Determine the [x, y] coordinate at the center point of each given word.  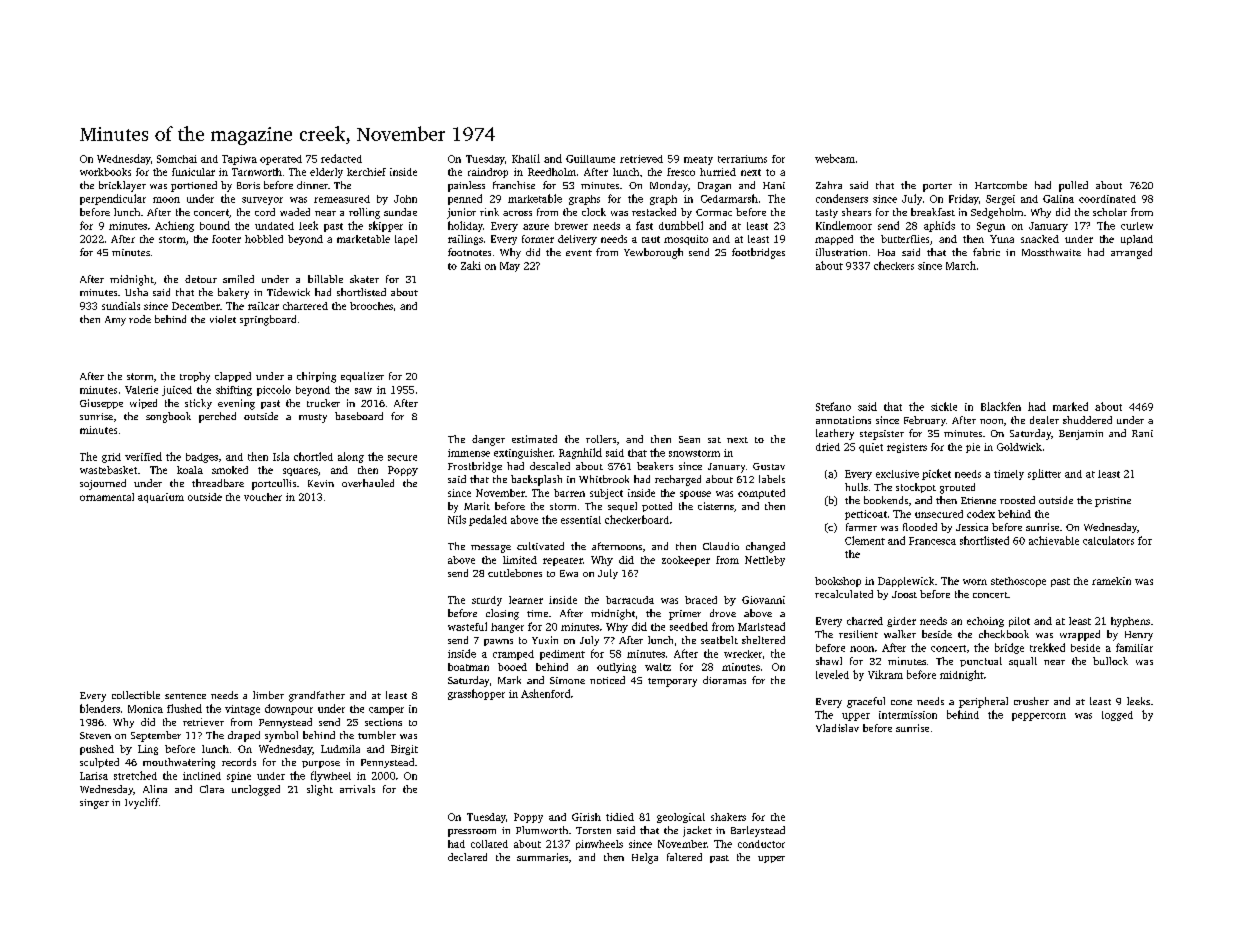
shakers [728, 817]
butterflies [905, 239]
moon [166, 200]
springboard [268, 320]
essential [581, 520]
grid [111, 458]
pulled [1073, 186]
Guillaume [590, 159]
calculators [1108, 540]
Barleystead [758, 831]
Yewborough [653, 253]
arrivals [357, 789]
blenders [100, 708]
